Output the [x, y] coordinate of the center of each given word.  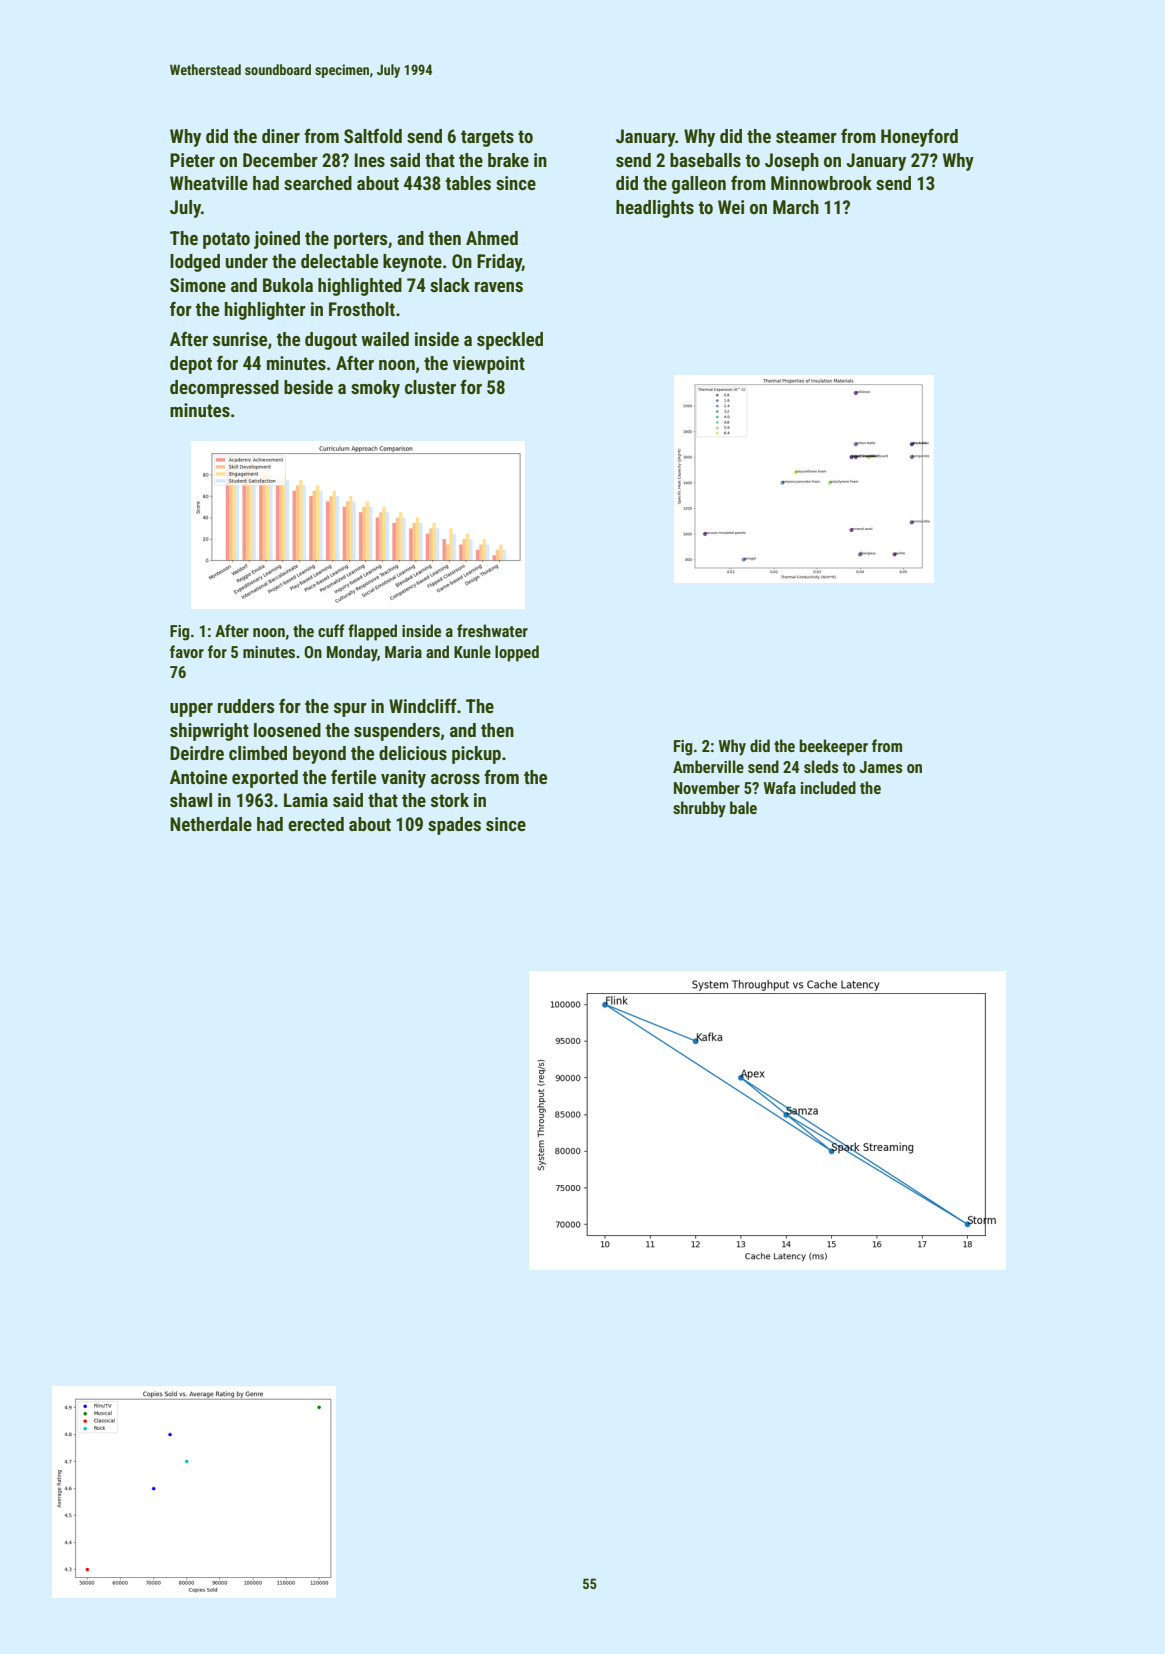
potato [226, 240]
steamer [806, 136]
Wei [731, 207]
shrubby [699, 809]
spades [454, 826]
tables [468, 183]
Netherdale [211, 824]
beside [308, 387]
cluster [430, 387]
